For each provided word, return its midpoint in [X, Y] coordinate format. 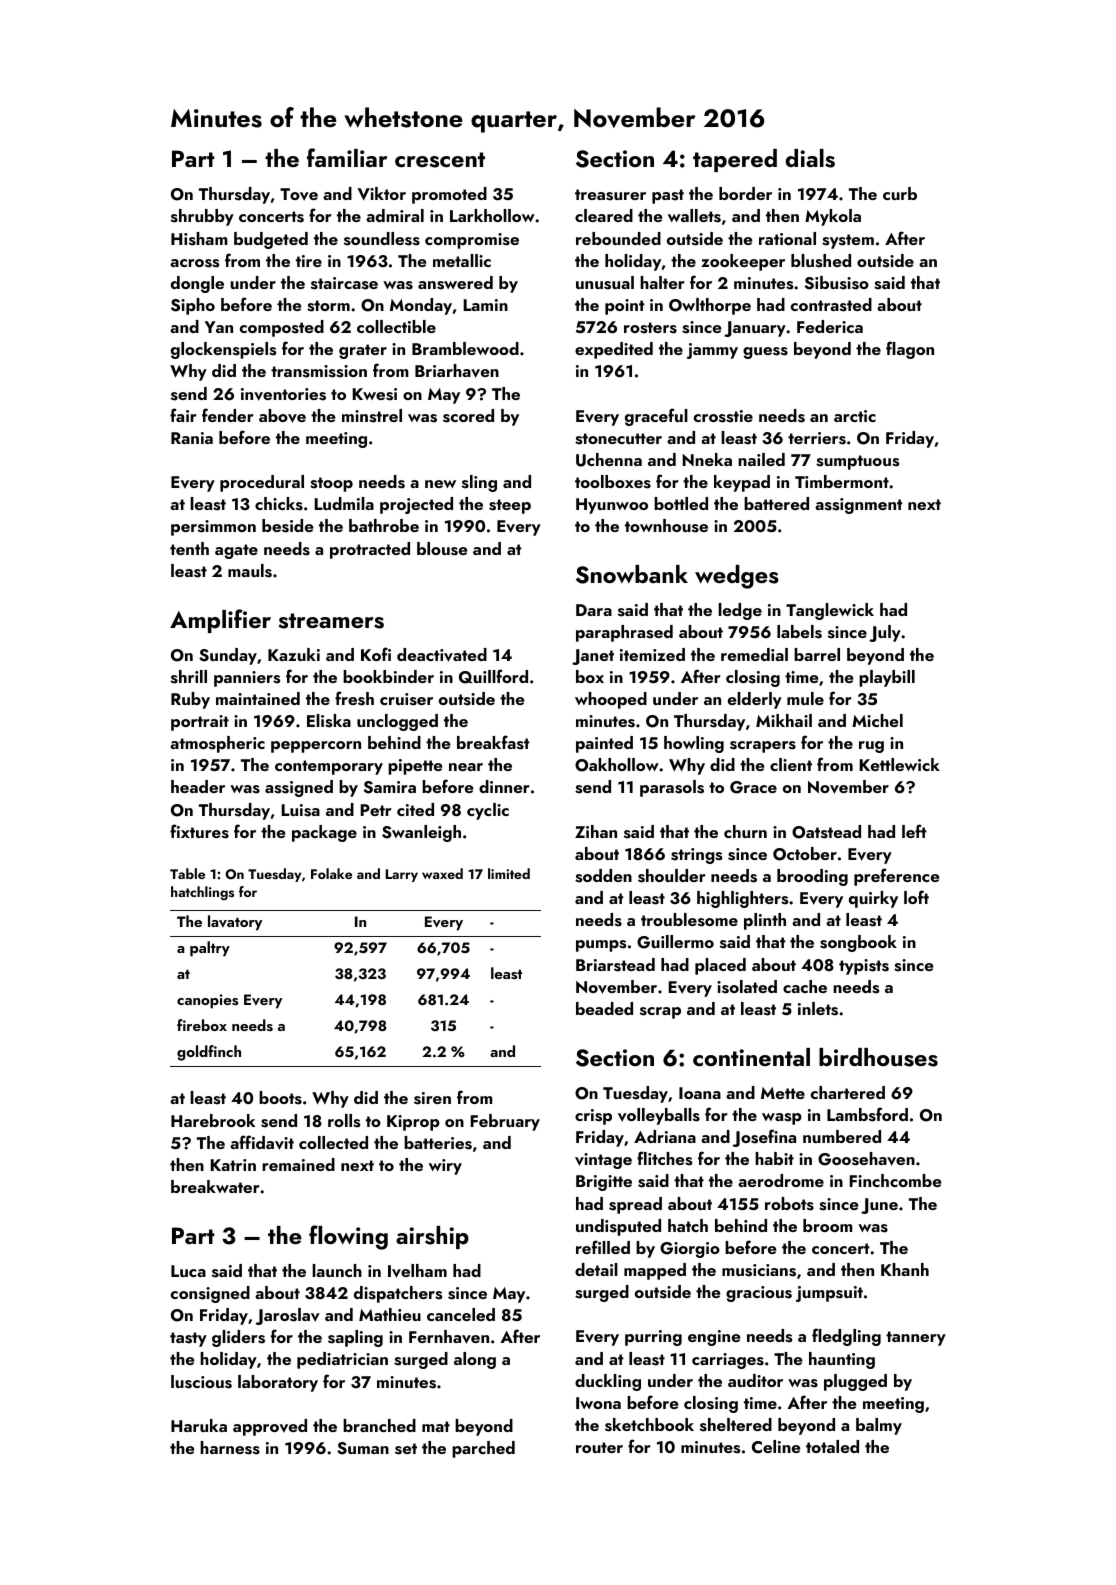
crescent [440, 160]
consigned [210, 1294]
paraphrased [624, 633]
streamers [331, 621]
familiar [347, 157]
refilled [603, 1247]
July [885, 633]
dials [810, 158]
